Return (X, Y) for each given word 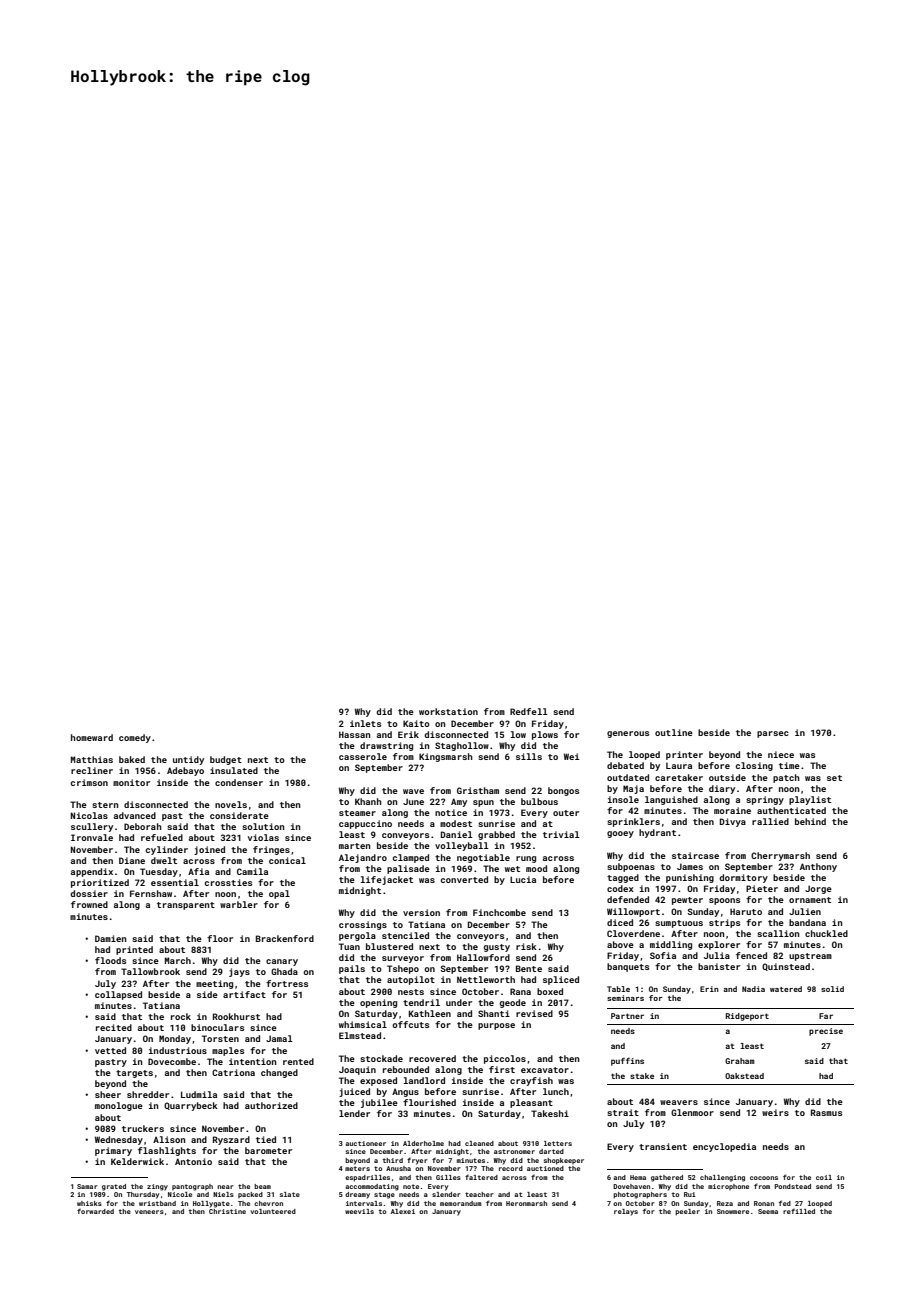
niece (781, 754)
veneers (149, 1212)
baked (132, 759)
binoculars (217, 1027)
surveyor (403, 959)
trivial (561, 834)
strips (724, 923)
